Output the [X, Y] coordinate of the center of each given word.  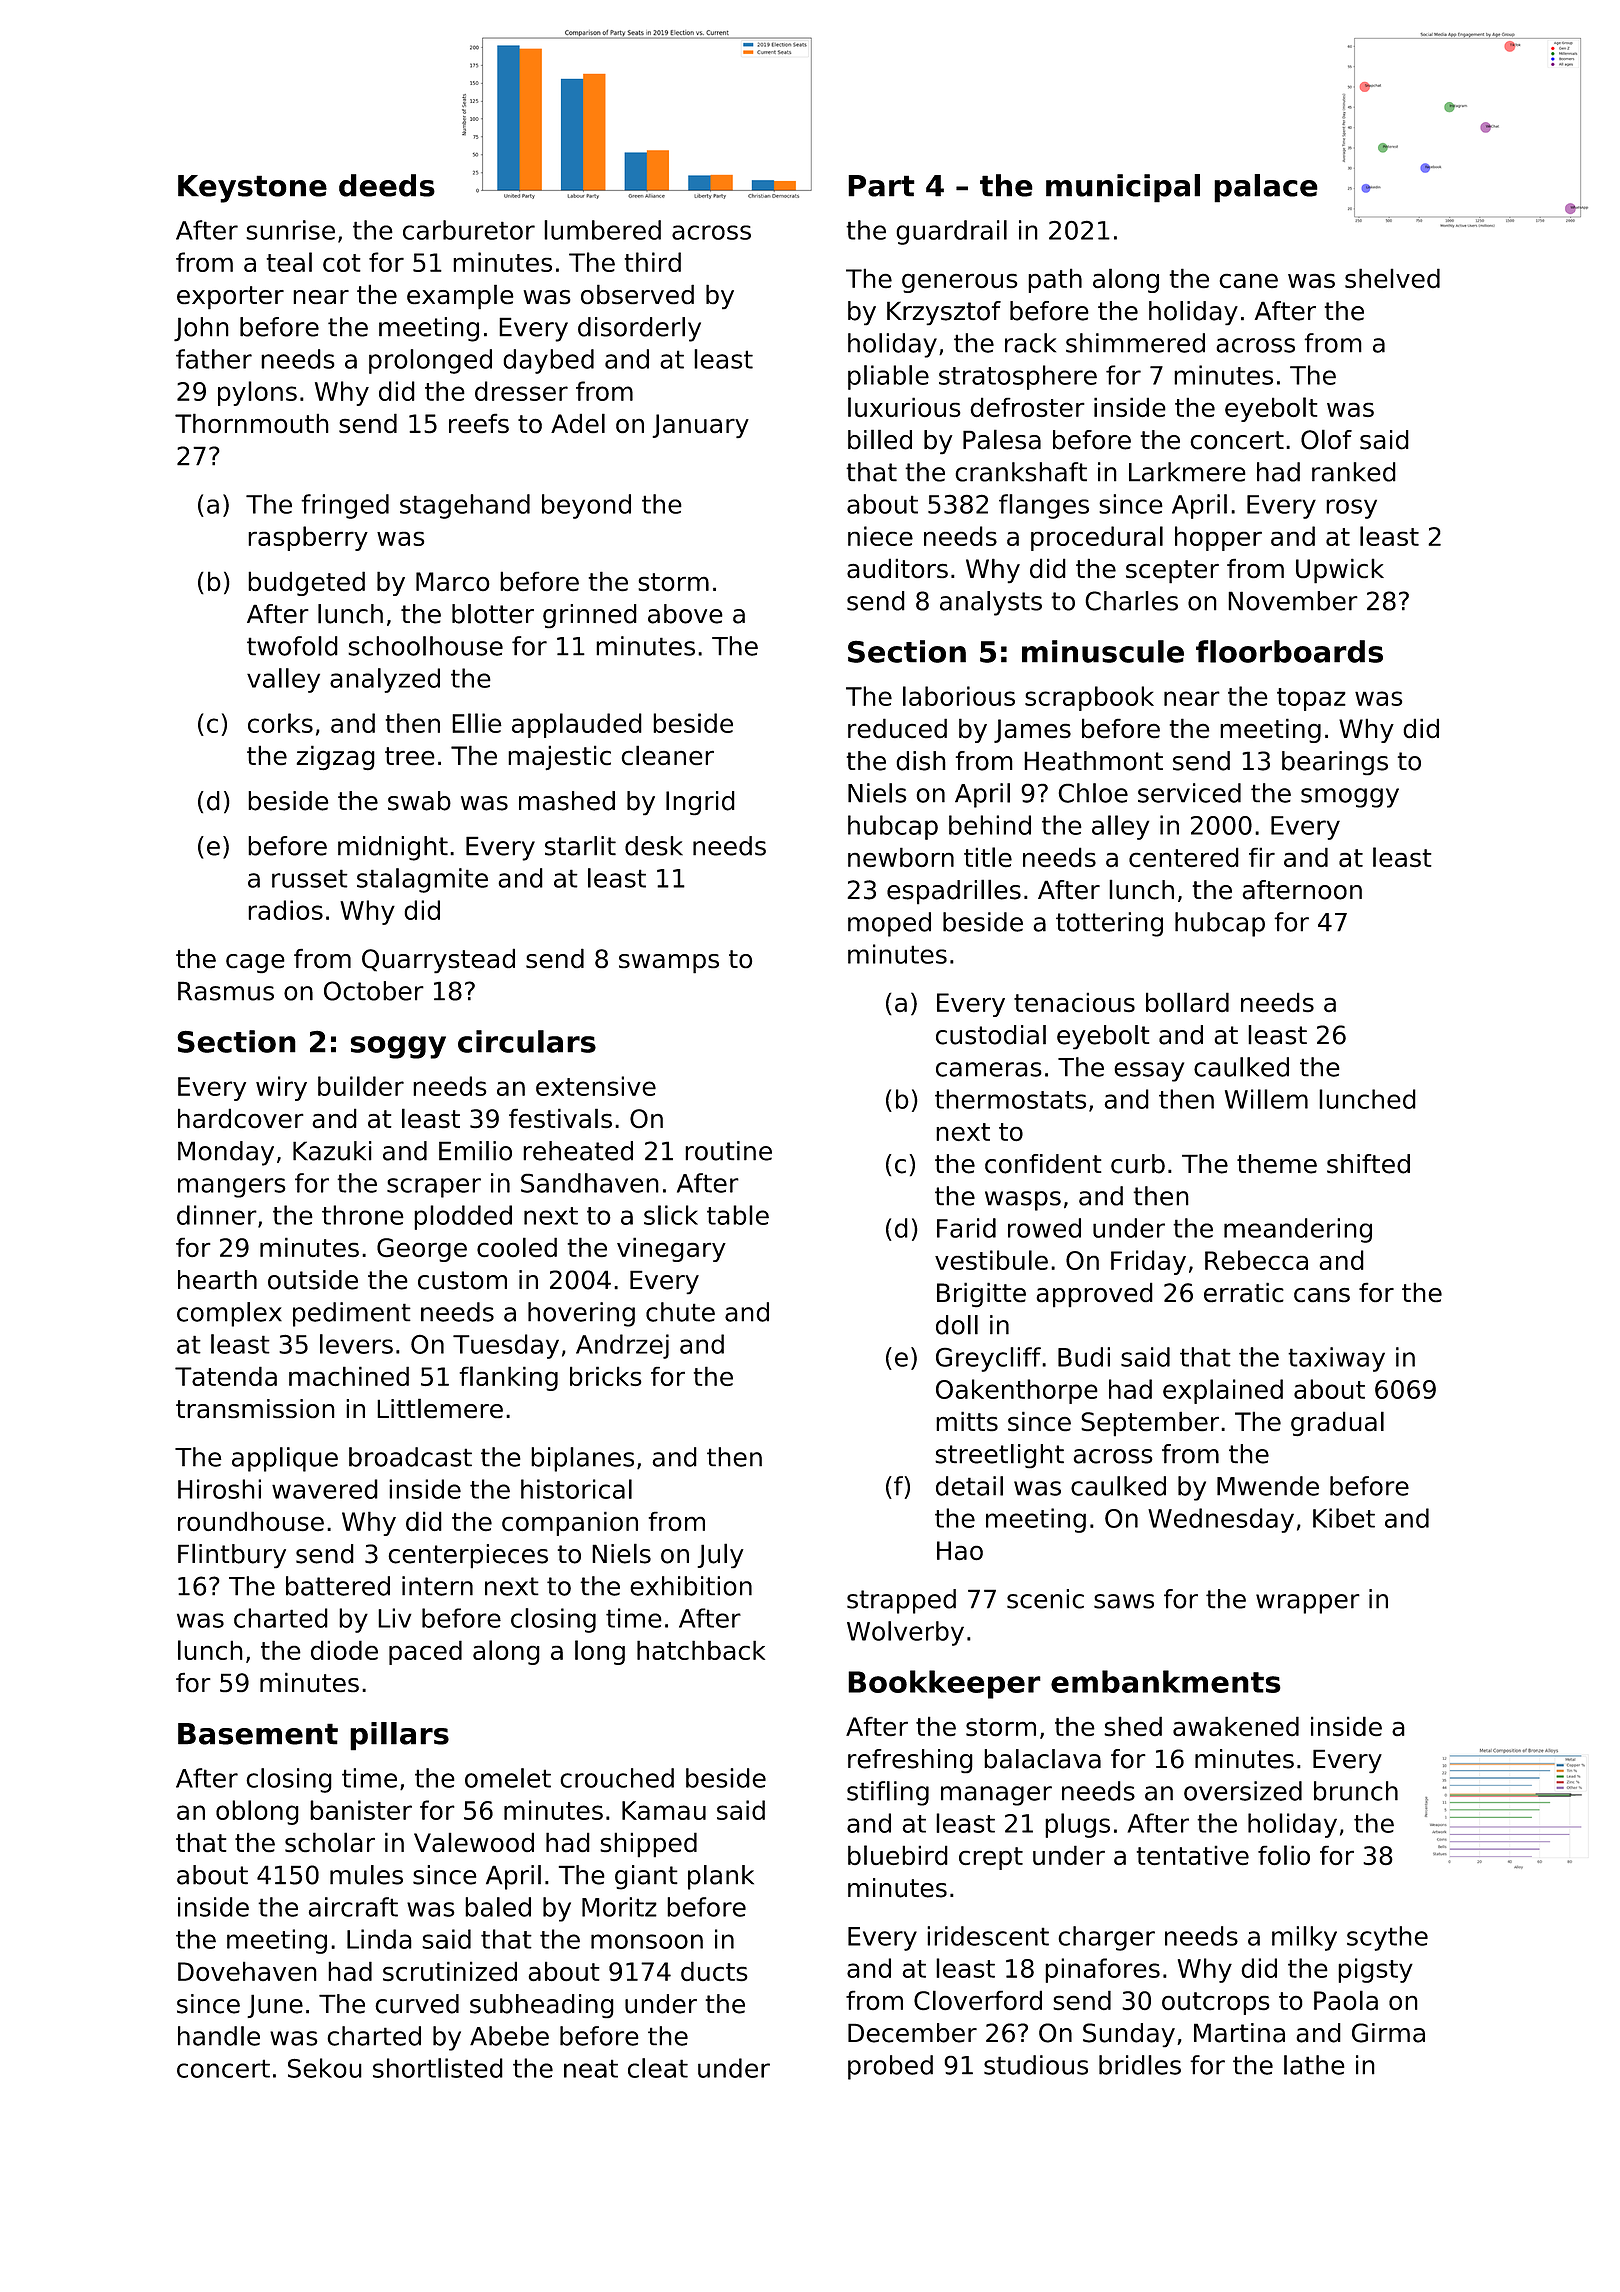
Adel [578, 423]
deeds [387, 185]
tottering [1109, 924]
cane [1248, 281]
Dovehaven [247, 1971]
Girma [1388, 2033]
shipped [648, 1845]
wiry [281, 1088]
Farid [966, 1228]
